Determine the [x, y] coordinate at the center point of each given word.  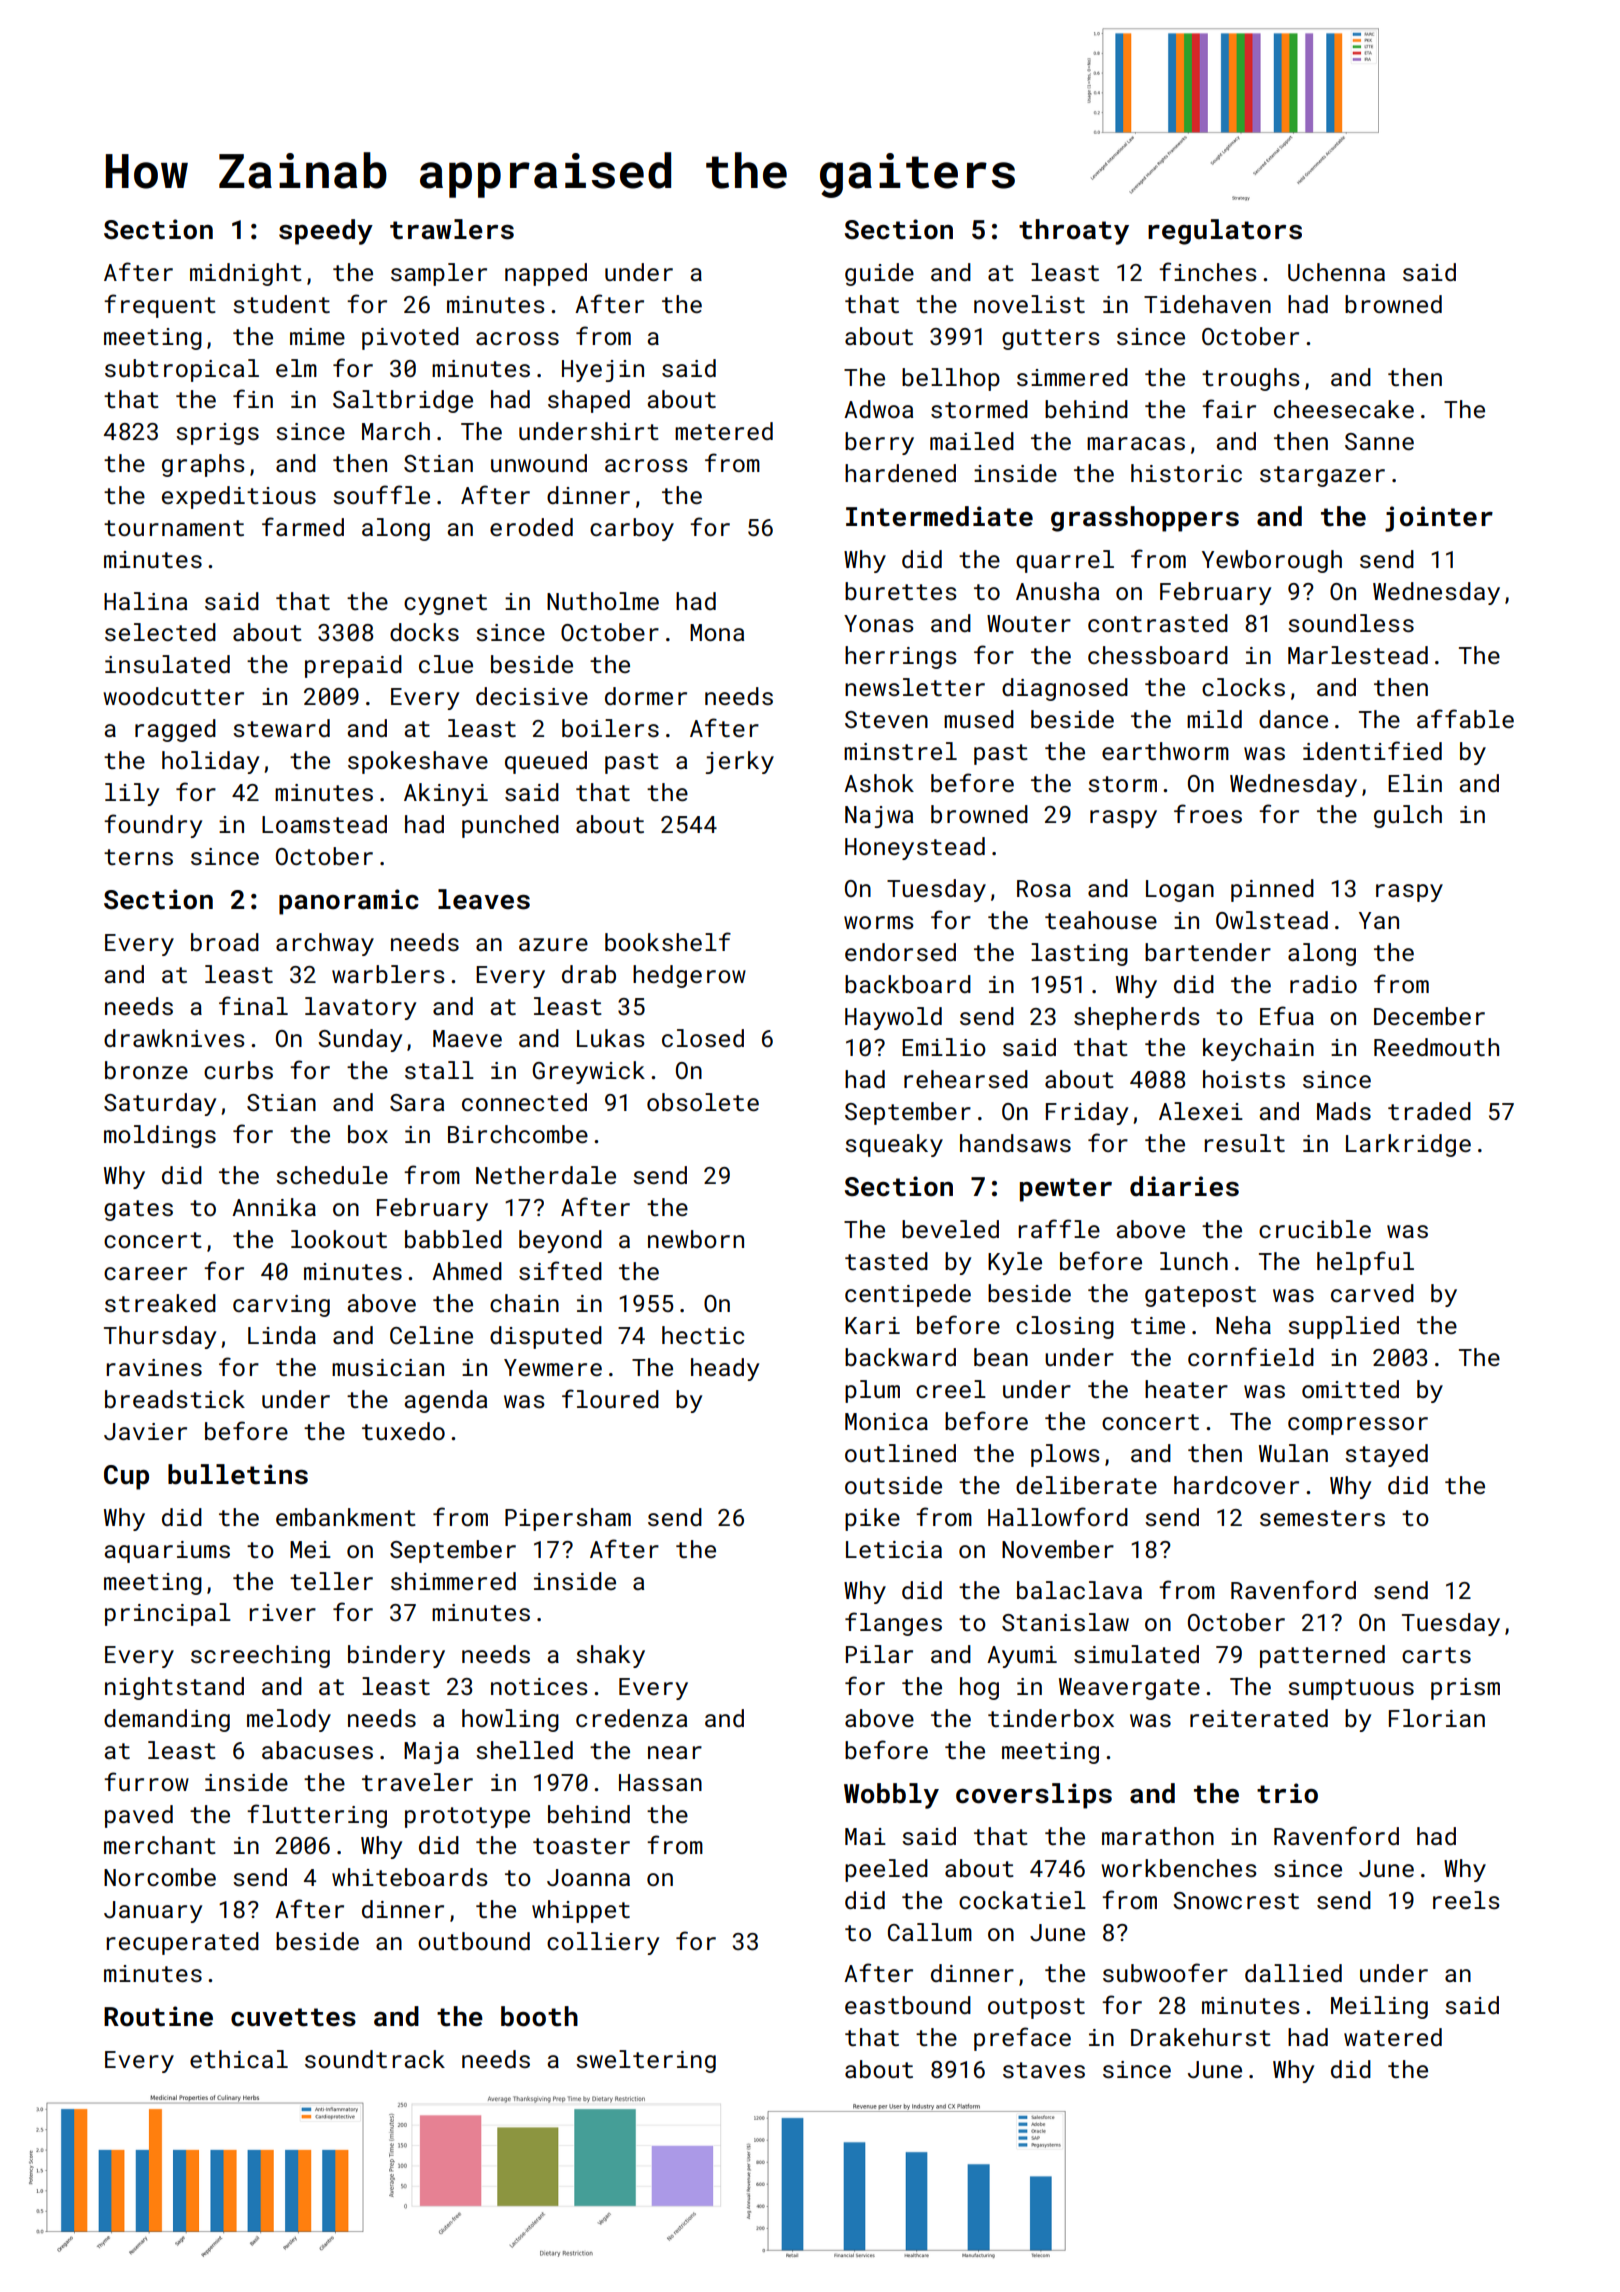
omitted [1350, 1389]
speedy [326, 232]
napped [546, 274]
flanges [893, 1624]
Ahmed [467, 1271]
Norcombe [160, 1877]
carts [1436, 1655]
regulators [1225, 232]
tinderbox [1051, 1718]
